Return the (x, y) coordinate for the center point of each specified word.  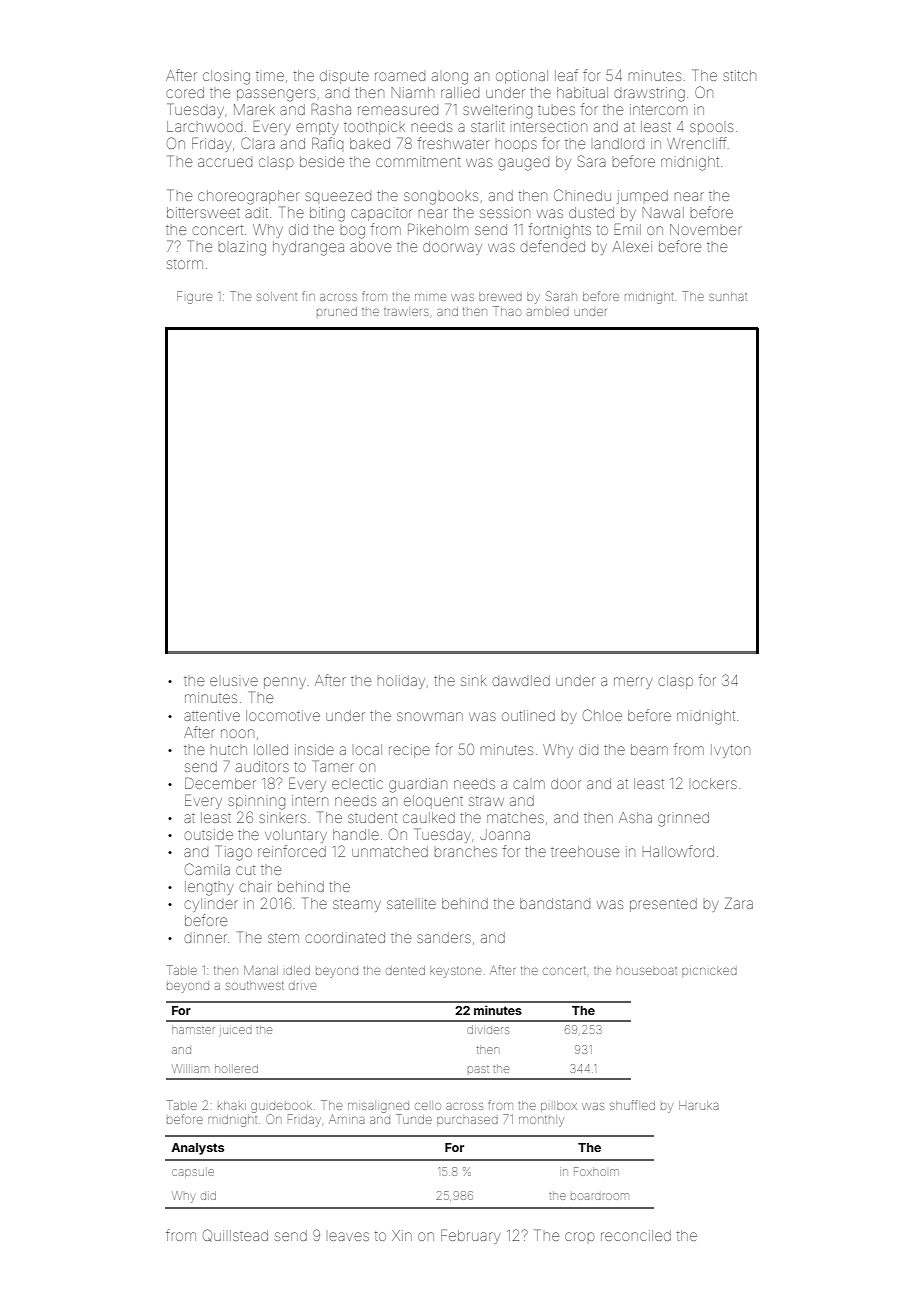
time (270, 76)
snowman (430, 716)
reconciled (636, 1235)
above (370, 246)
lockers (714, 783)
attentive (212, 715)
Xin (402, 1235)
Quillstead (235, 1235)
